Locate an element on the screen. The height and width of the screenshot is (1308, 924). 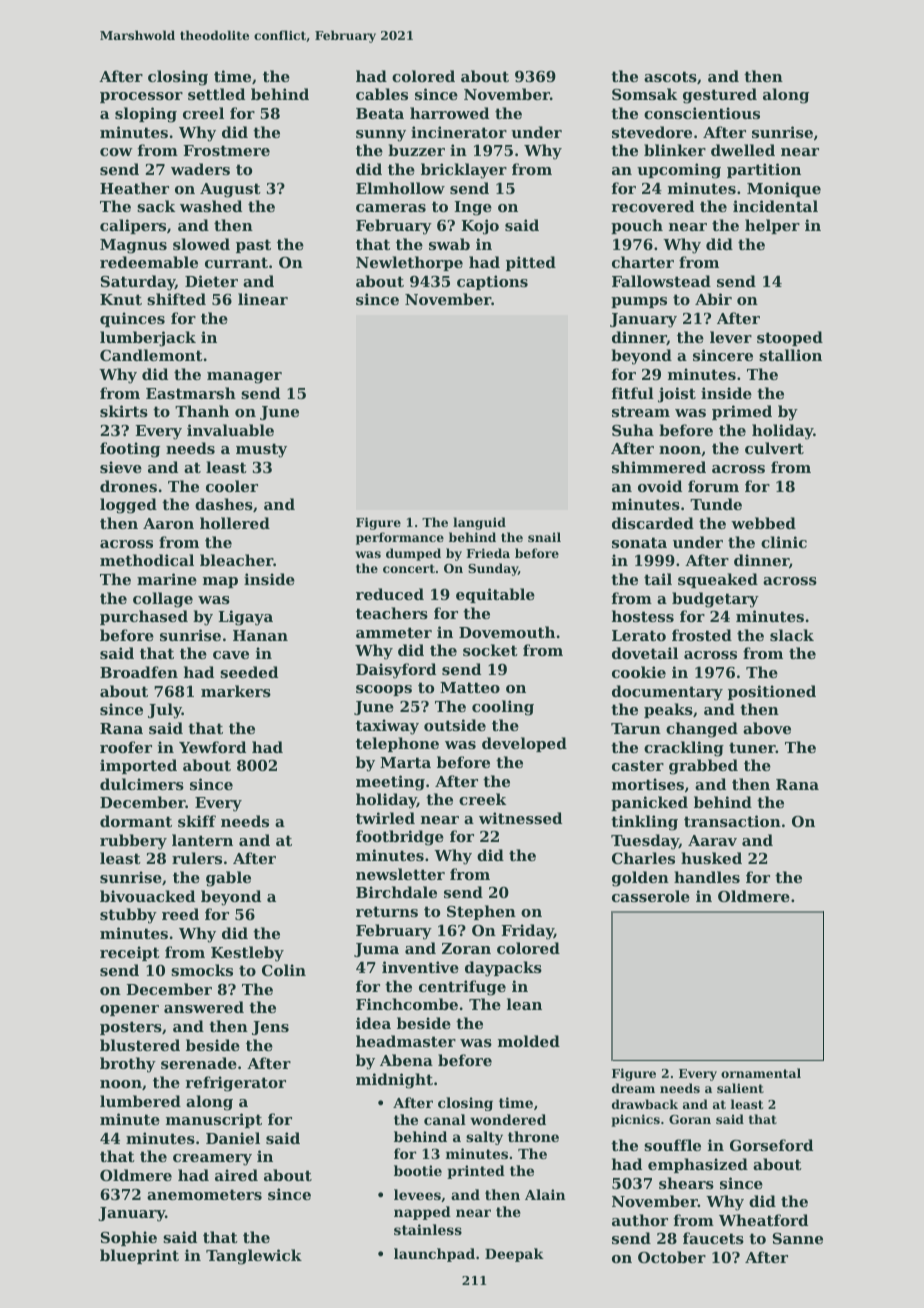
Friday is located at coordinates (527, 932).
